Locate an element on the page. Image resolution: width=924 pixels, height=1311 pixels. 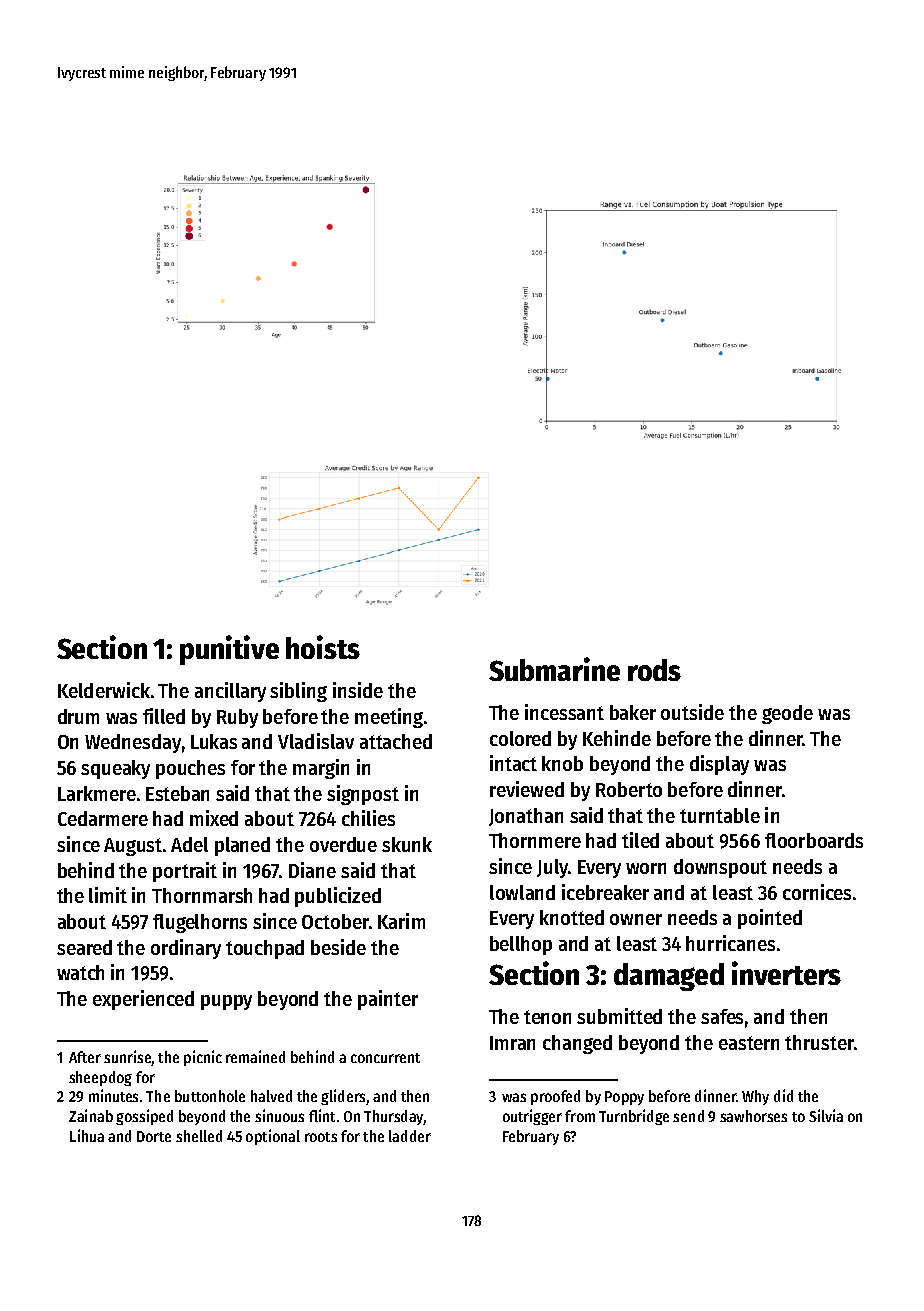
rods is located at coordinates (654, 670).
